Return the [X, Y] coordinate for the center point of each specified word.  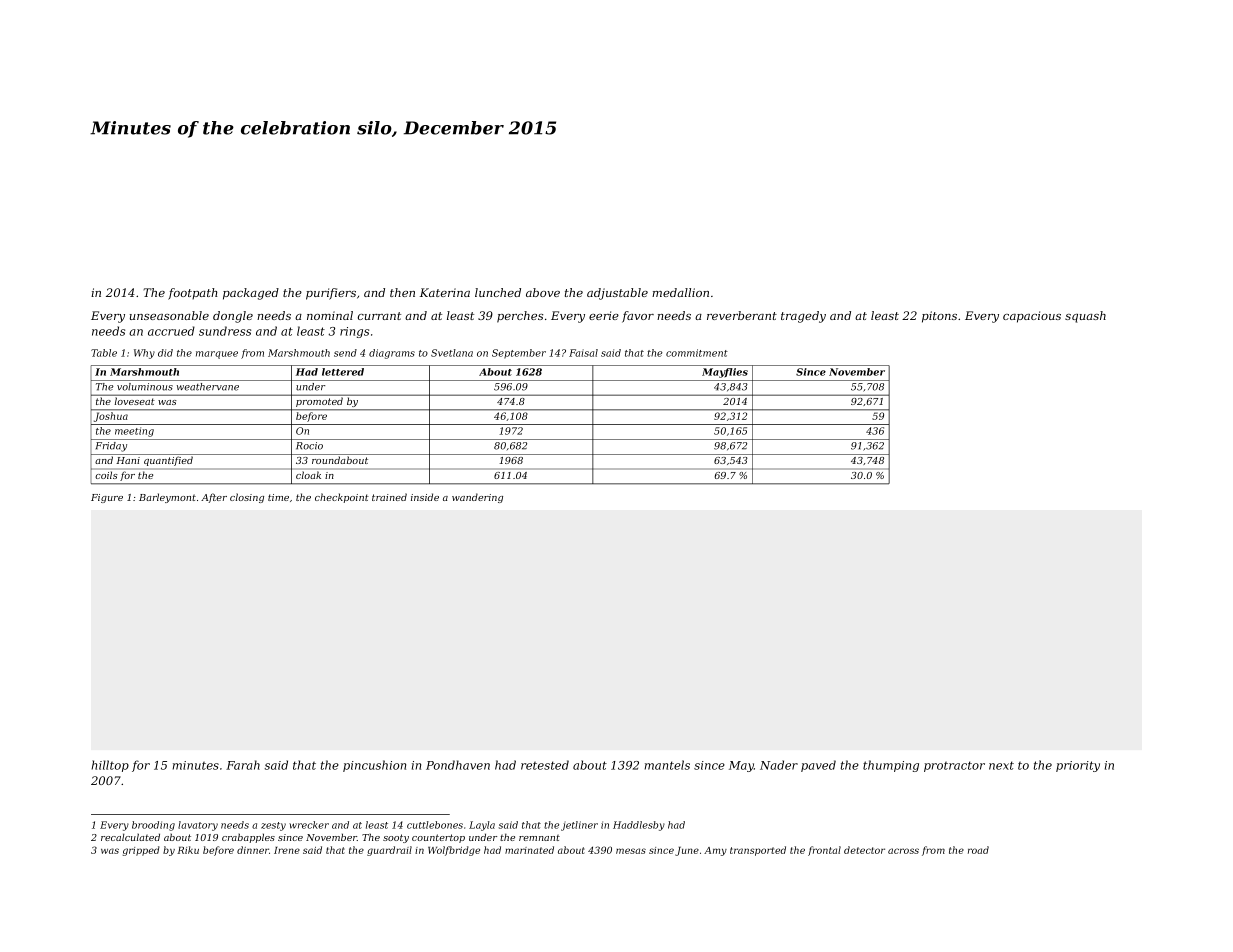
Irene [287, 850]
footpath [192, 294]
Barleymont [167, 498]
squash [1085, 317]
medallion [680, 292]
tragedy [803, 317]
